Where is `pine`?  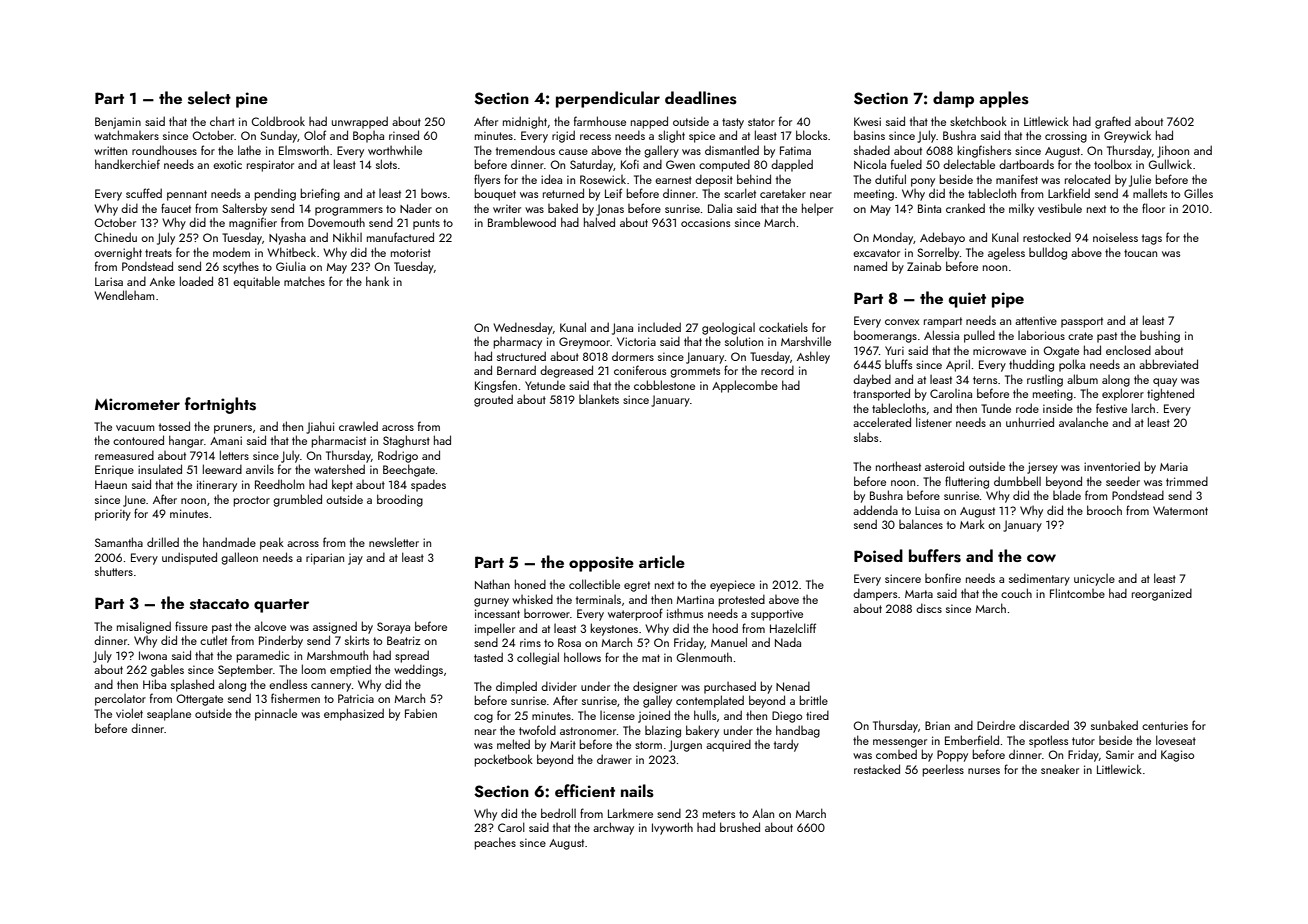
pine is located at coordinates (252, 100).
